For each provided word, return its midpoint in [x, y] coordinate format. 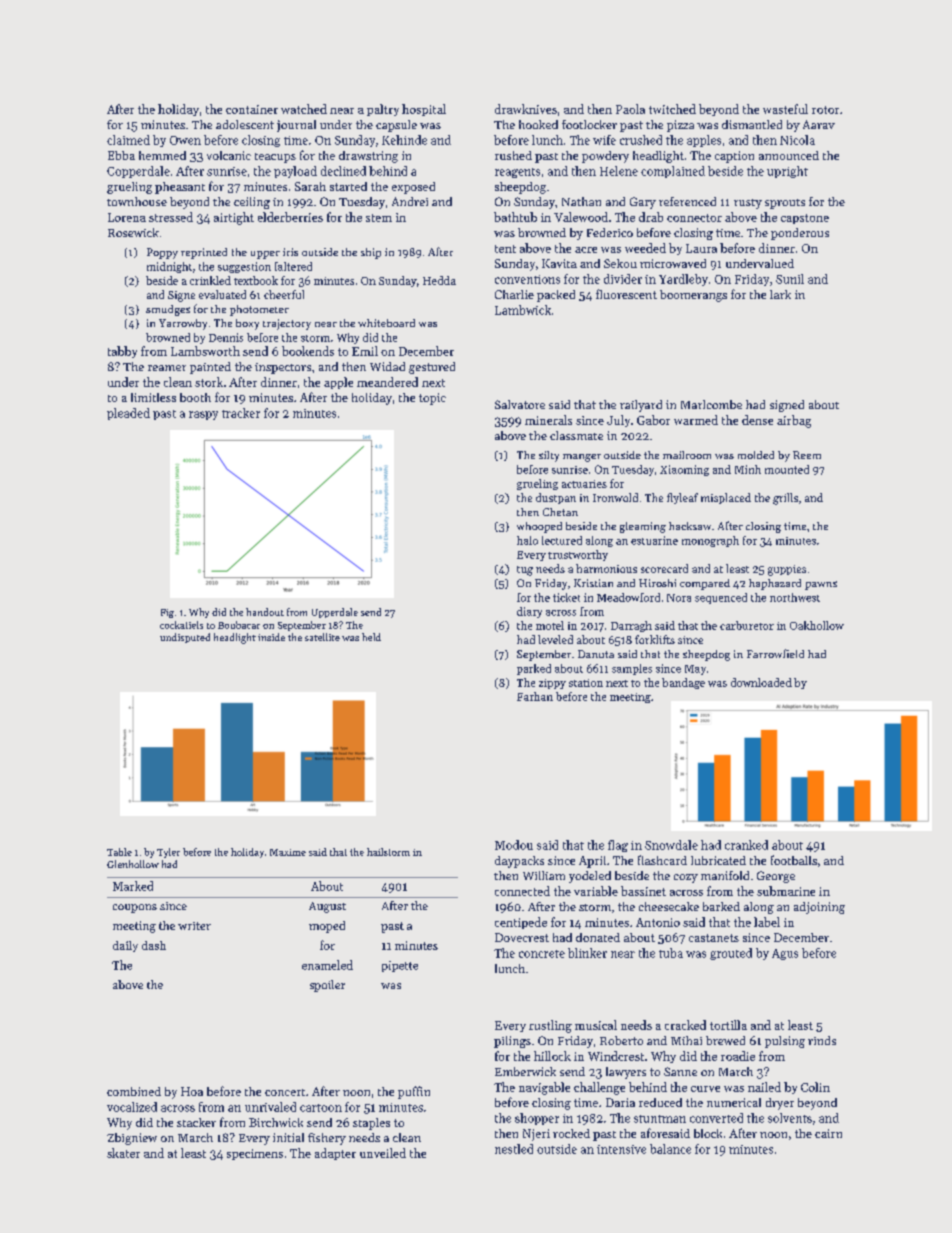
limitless [153, 397]
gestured [432, 368]
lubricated [718, 860]
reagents [517, 173]
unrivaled [270, 1107]
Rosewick [133, 232]
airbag [794, 421]
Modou [514, 845]
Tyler [168, 853]
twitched [672, 109]
